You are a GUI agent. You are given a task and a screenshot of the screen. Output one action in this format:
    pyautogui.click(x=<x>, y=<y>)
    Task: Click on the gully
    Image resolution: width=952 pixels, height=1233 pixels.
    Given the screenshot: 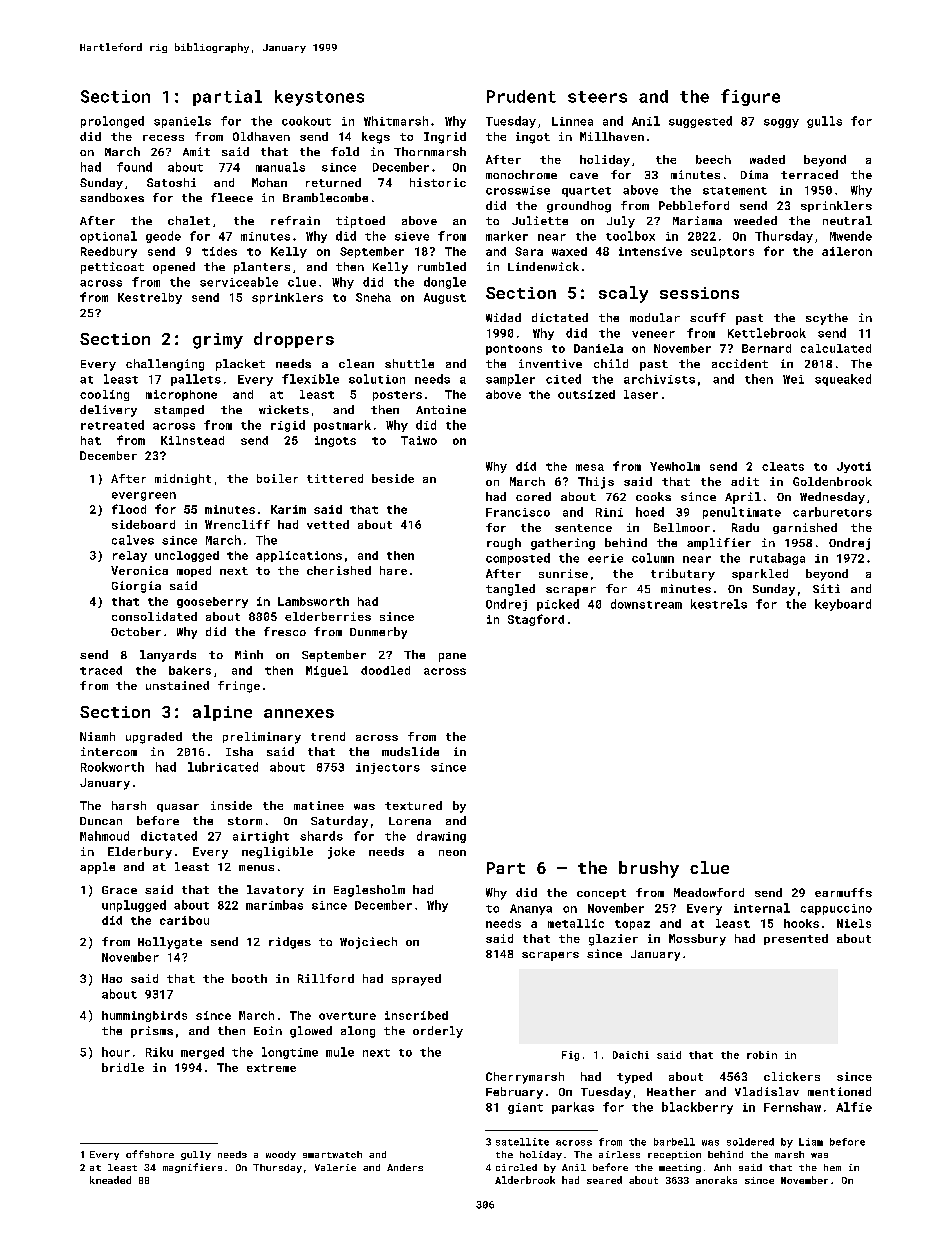 What is the action you would take?
    pyautogui.click(x=196, y=1155)
